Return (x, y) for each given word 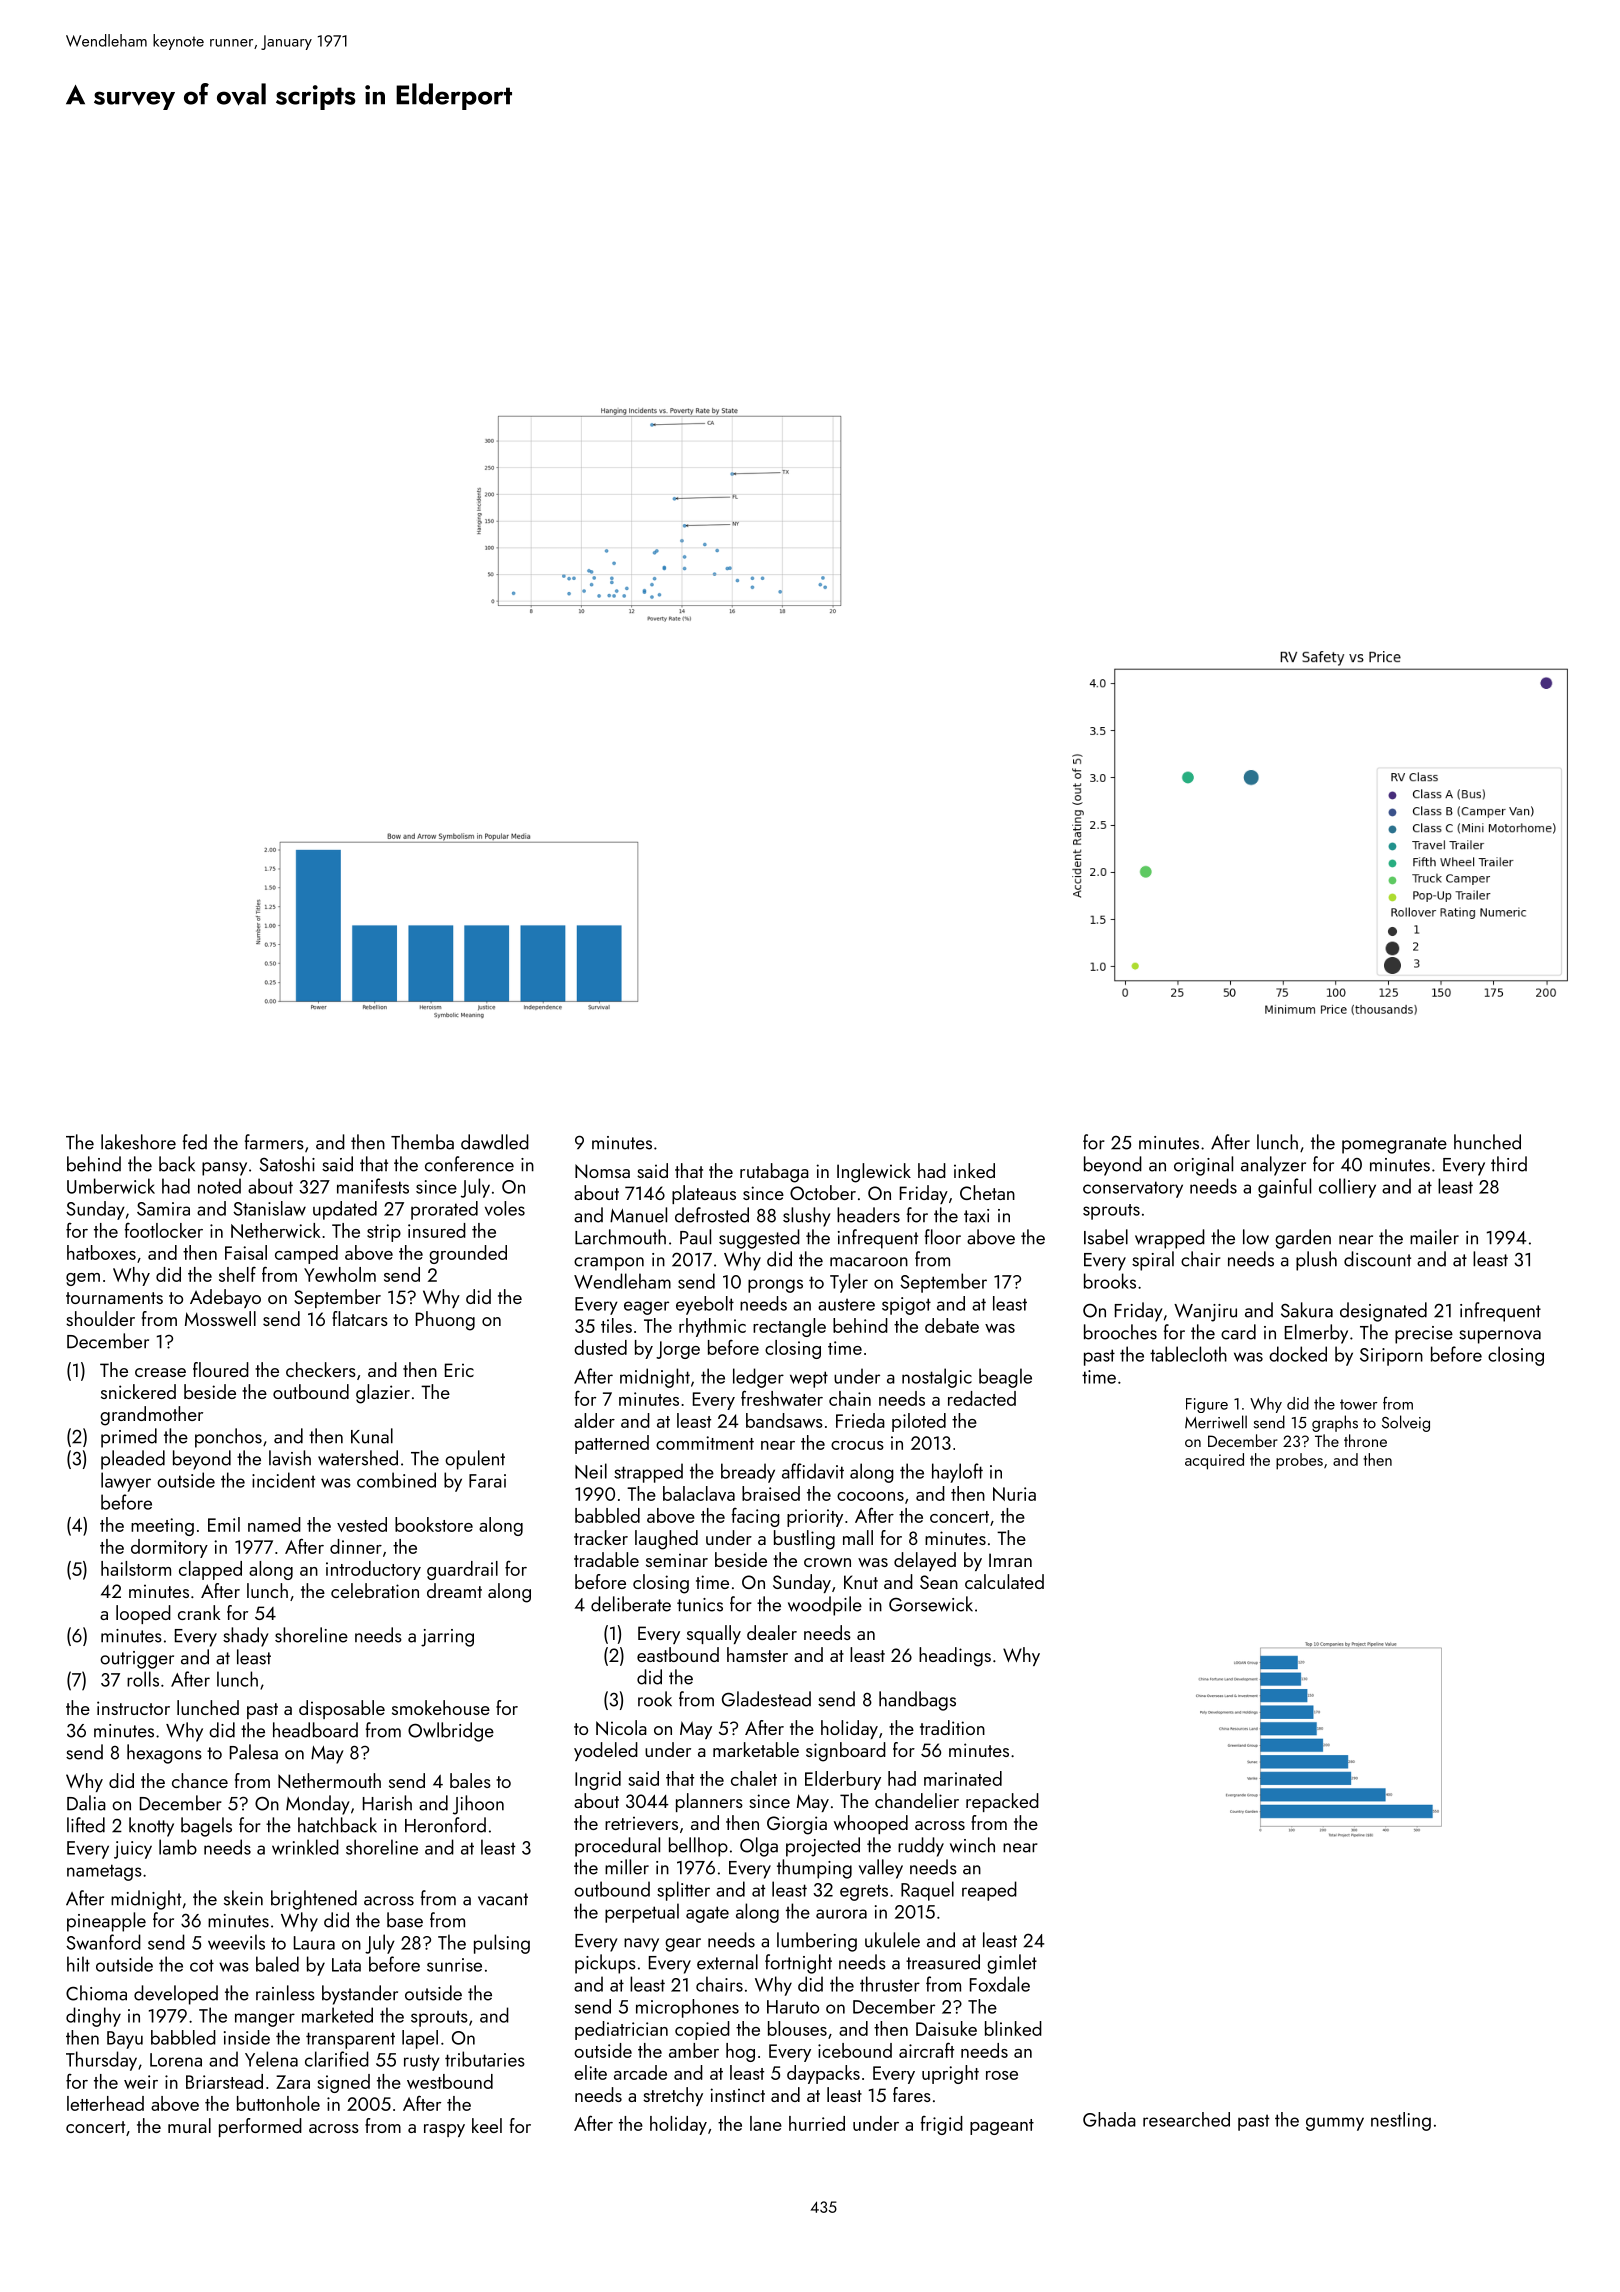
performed (260, 2127)
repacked (1002, 1802)
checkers (321, 1369)
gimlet (1012, 1964)
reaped (989, 1891)
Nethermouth (329, 1780)
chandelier (917, 1800)
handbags (917, 1701)
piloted (919, 1422)
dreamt (454, 1590)
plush (1316, 1261)
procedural (617, 1847)
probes (1299, 1461)
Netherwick (275, 1230)
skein (243, 1898)
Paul (695, 1237)
